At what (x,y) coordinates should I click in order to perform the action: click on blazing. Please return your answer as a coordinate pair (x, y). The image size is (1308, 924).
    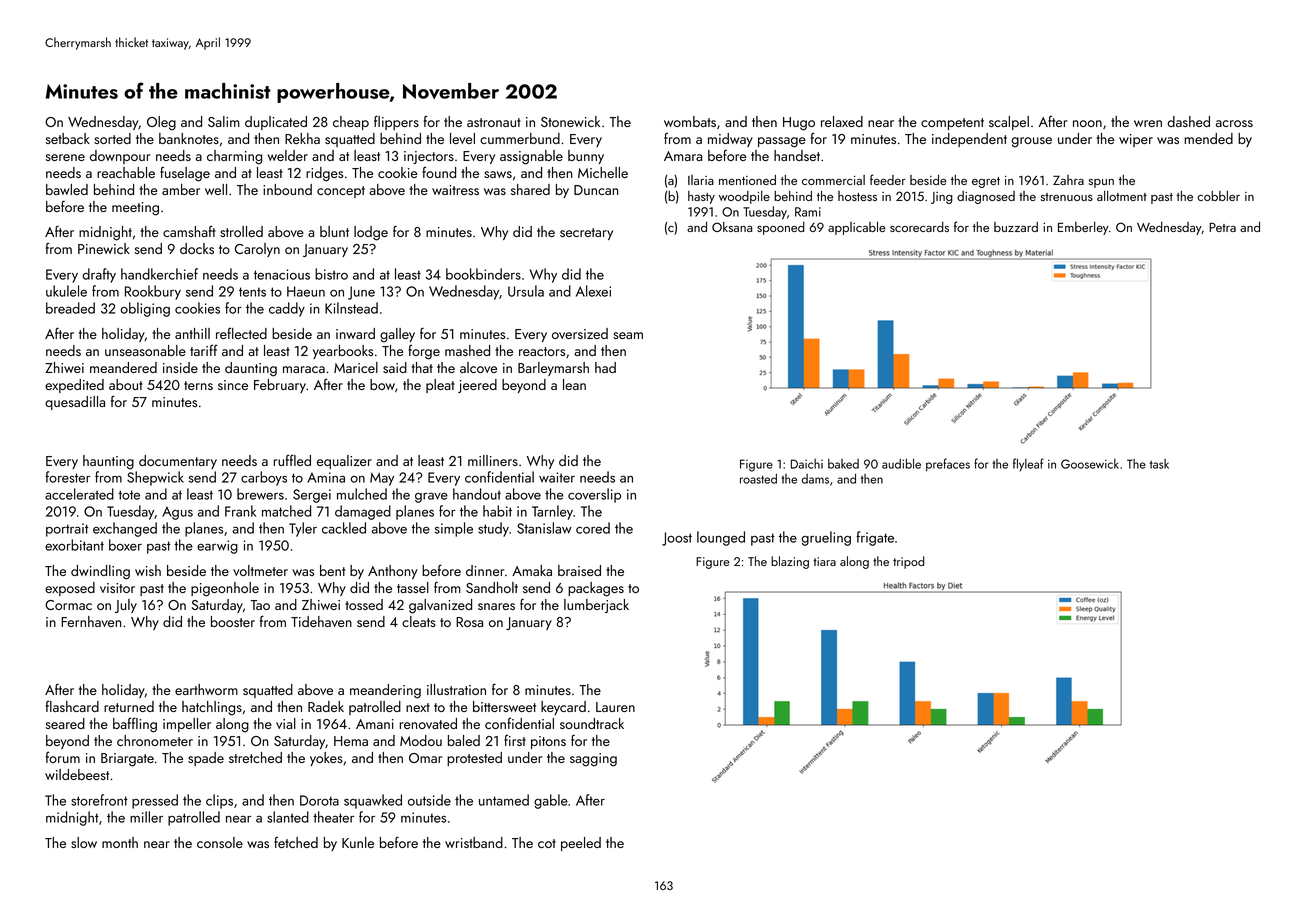
    Looking at the image, I should click on (790, 562).
